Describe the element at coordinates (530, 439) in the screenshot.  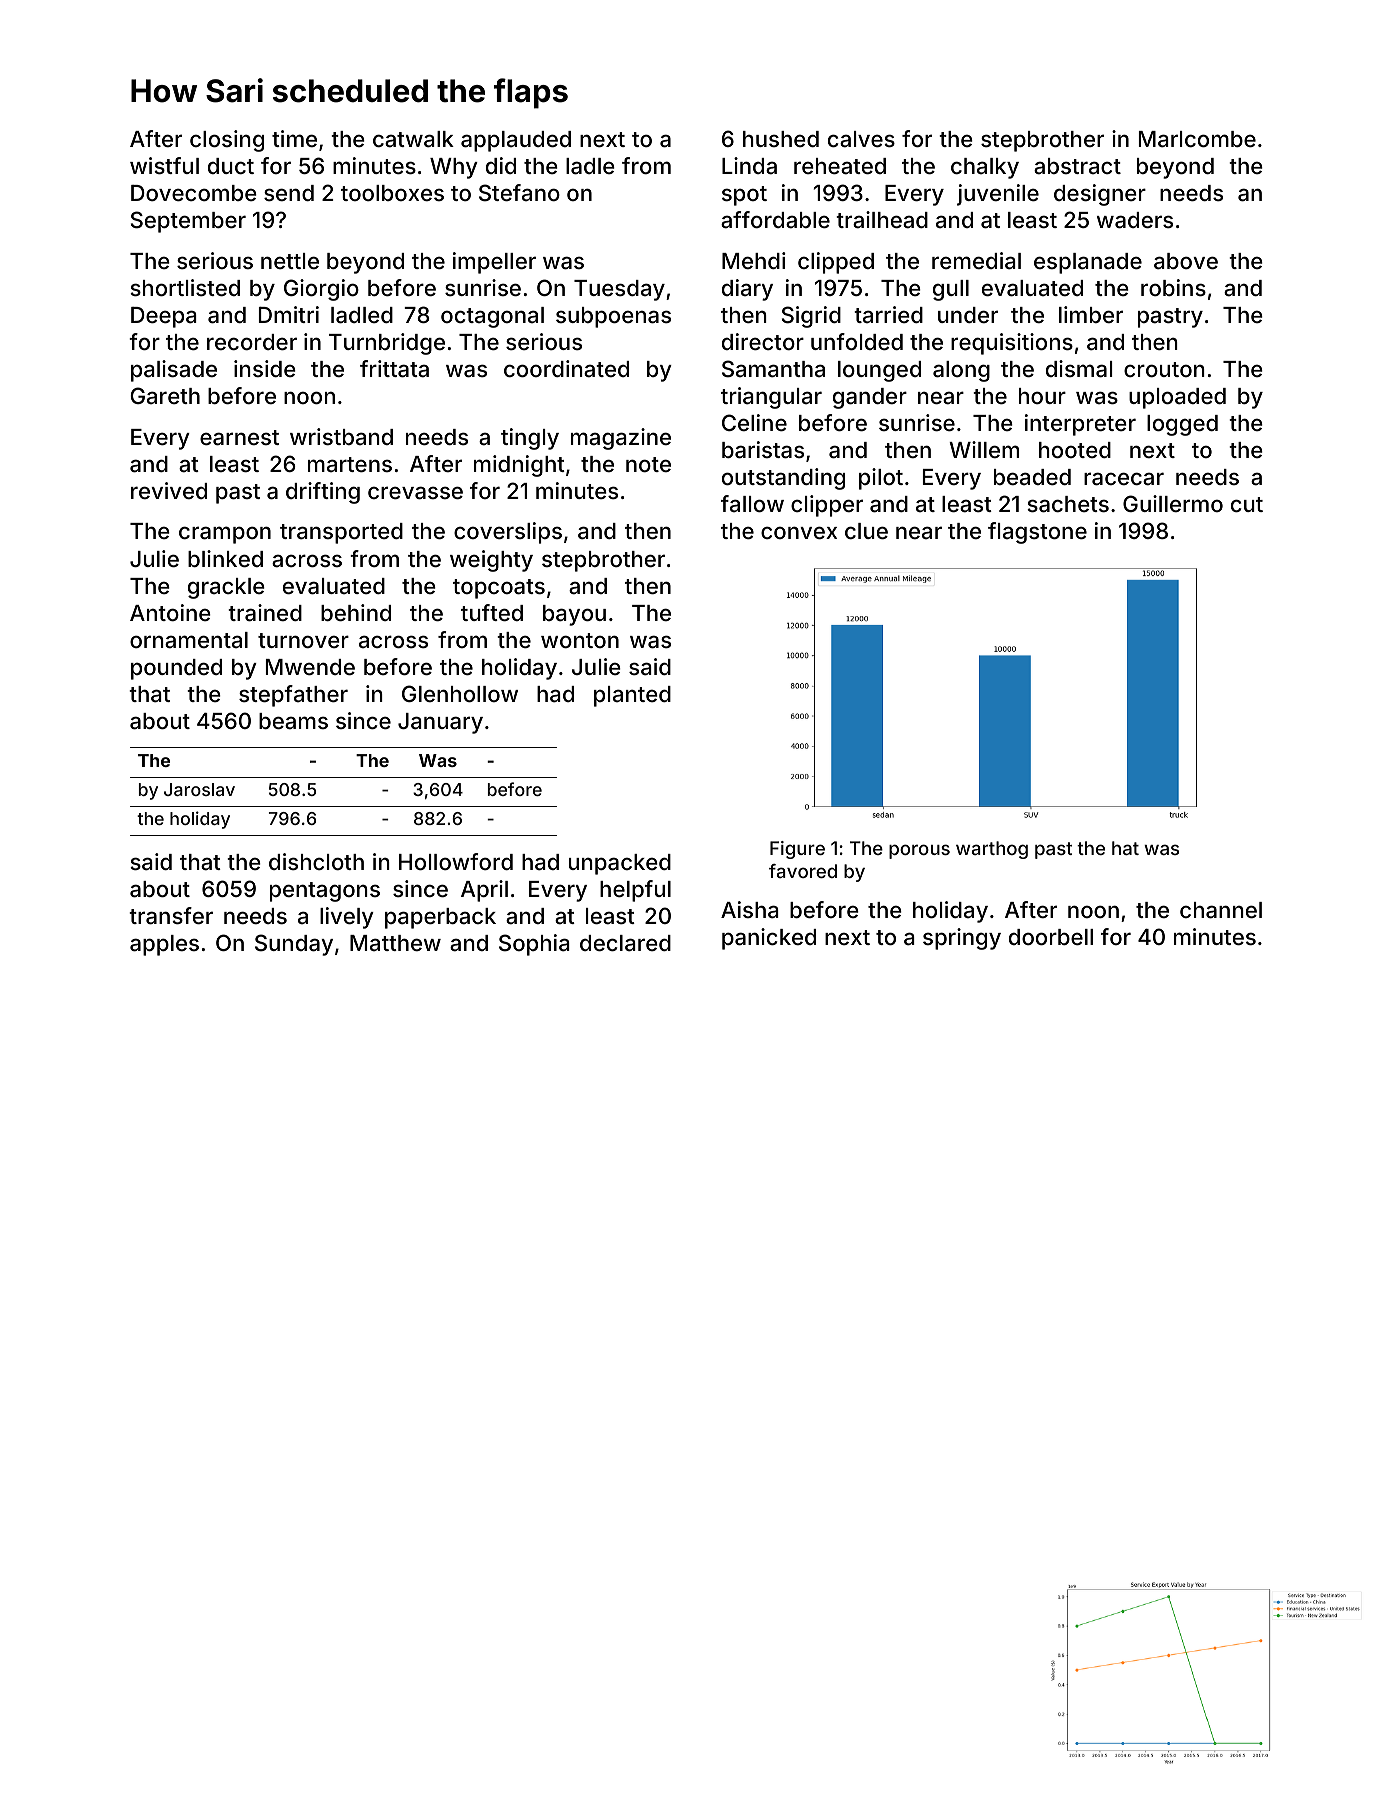
I see `tingly` at that location.
